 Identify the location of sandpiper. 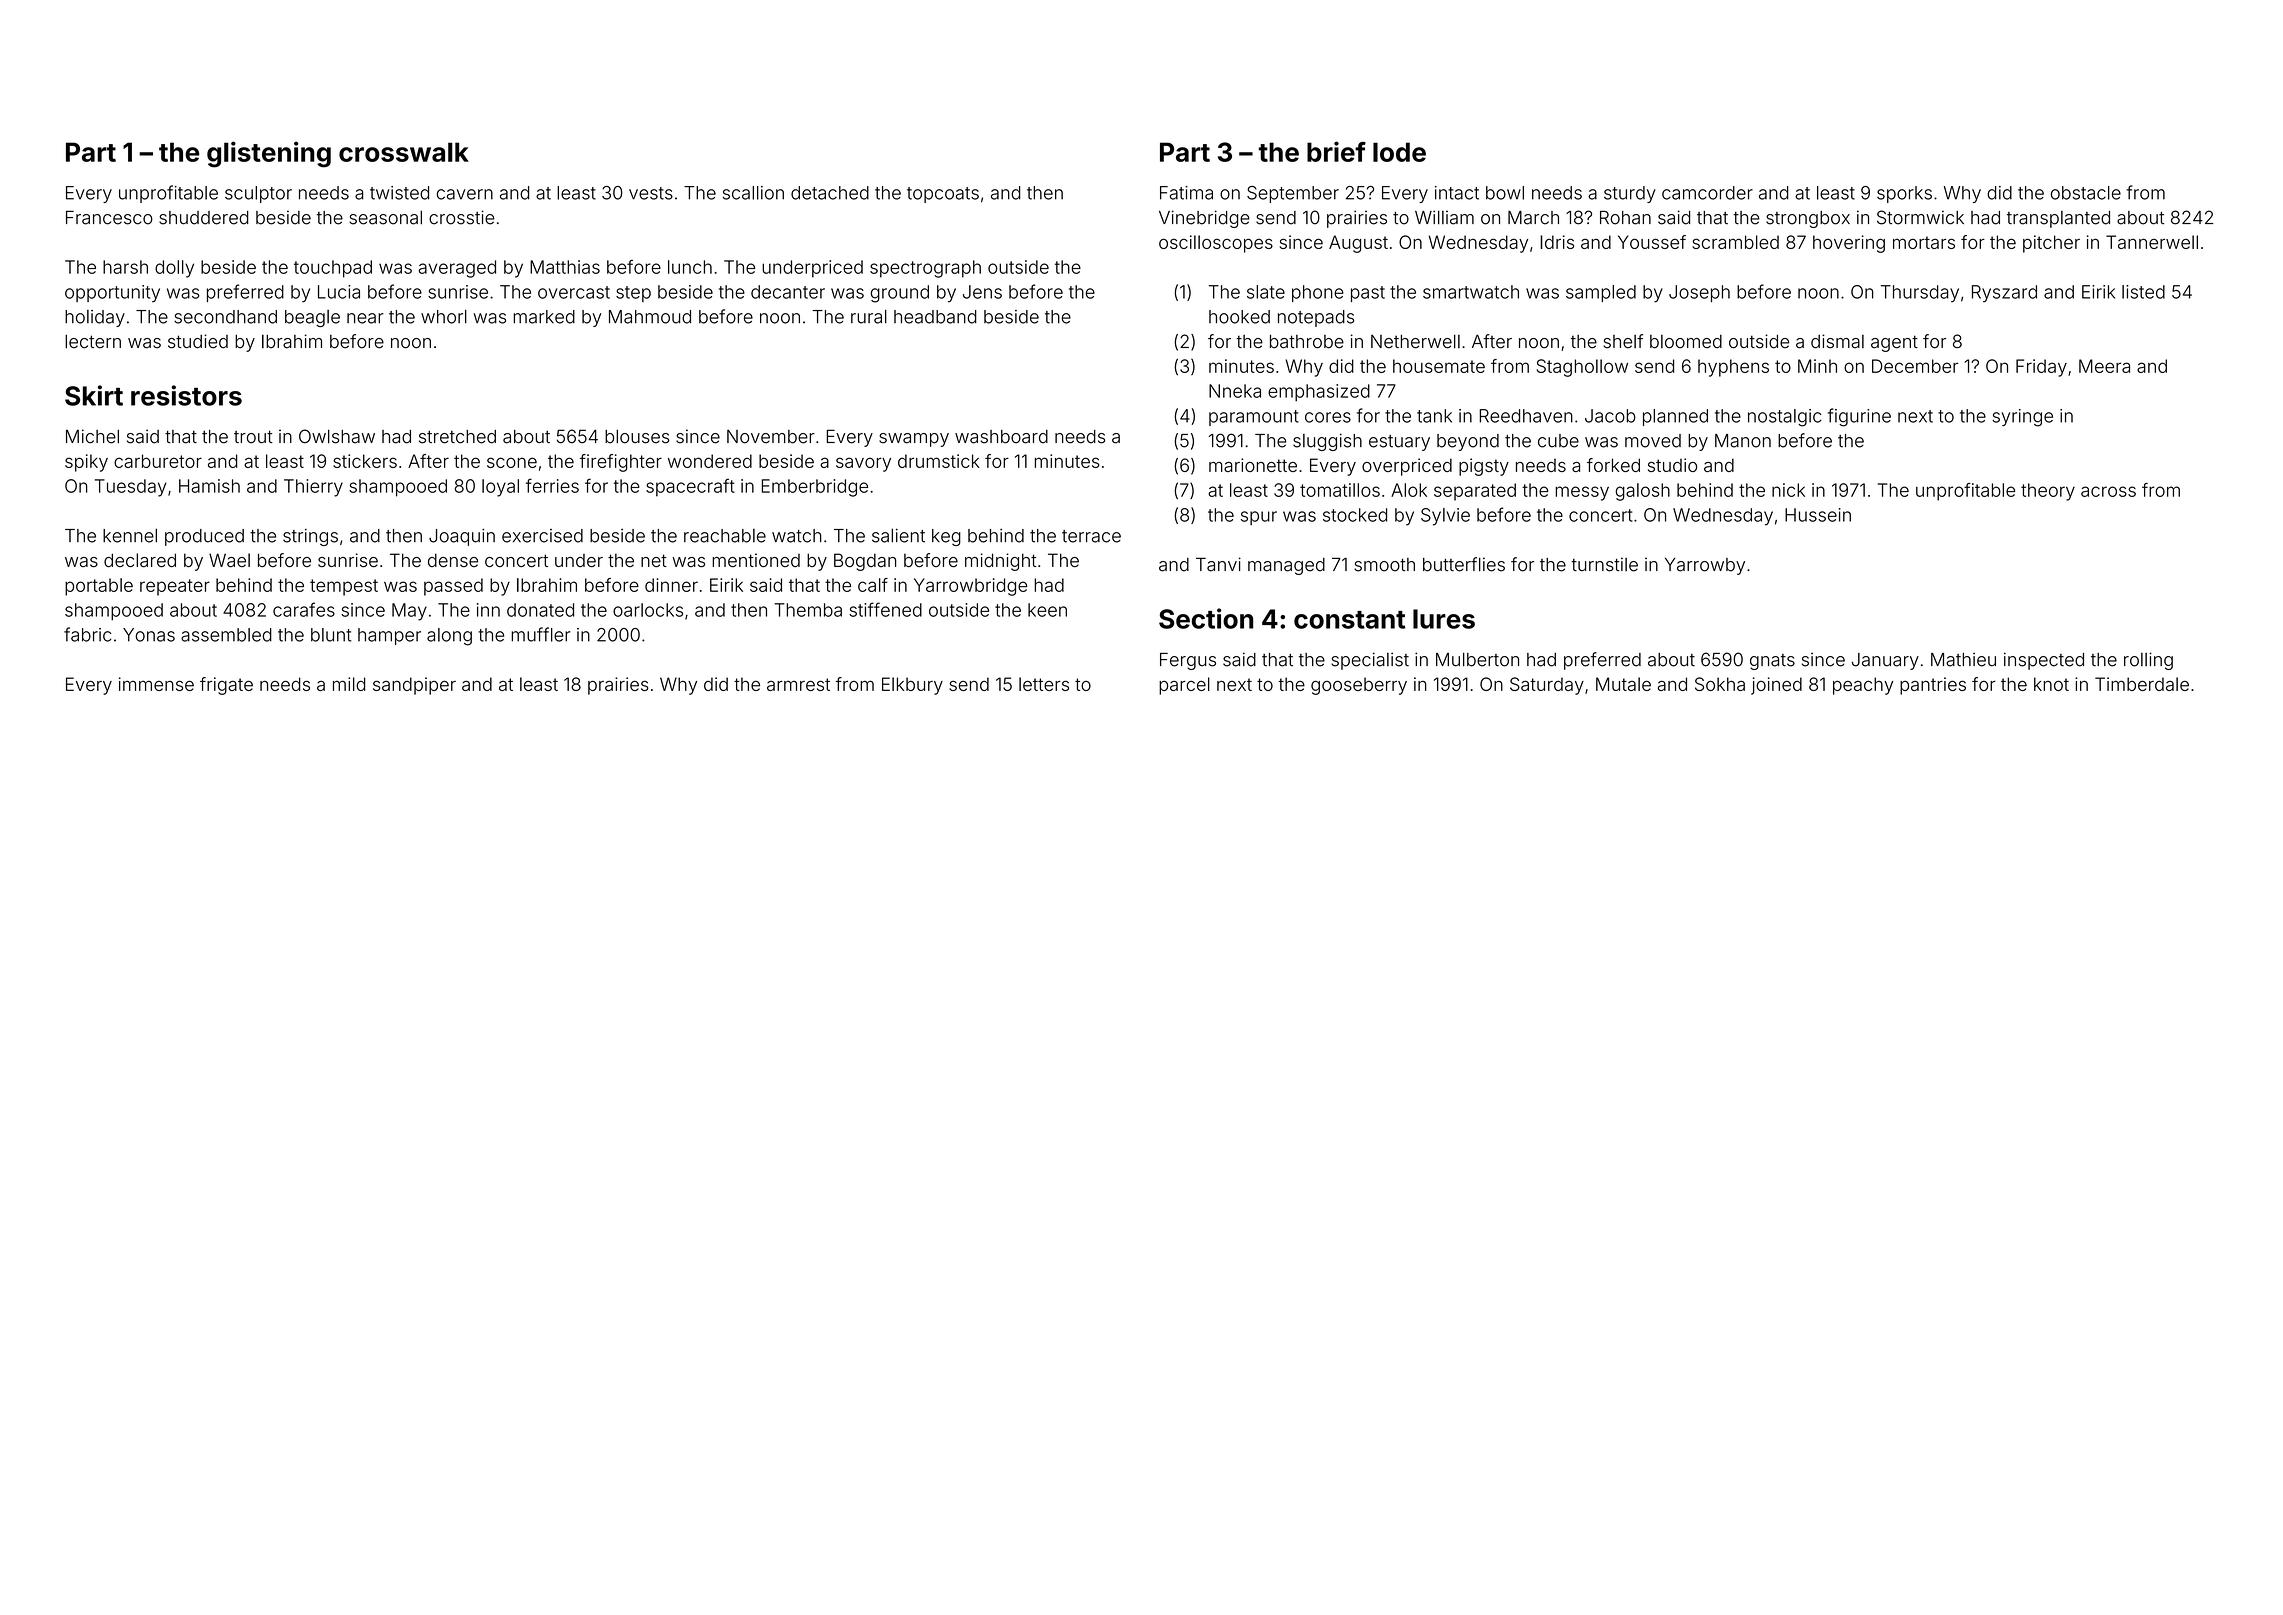
(414, 686).
